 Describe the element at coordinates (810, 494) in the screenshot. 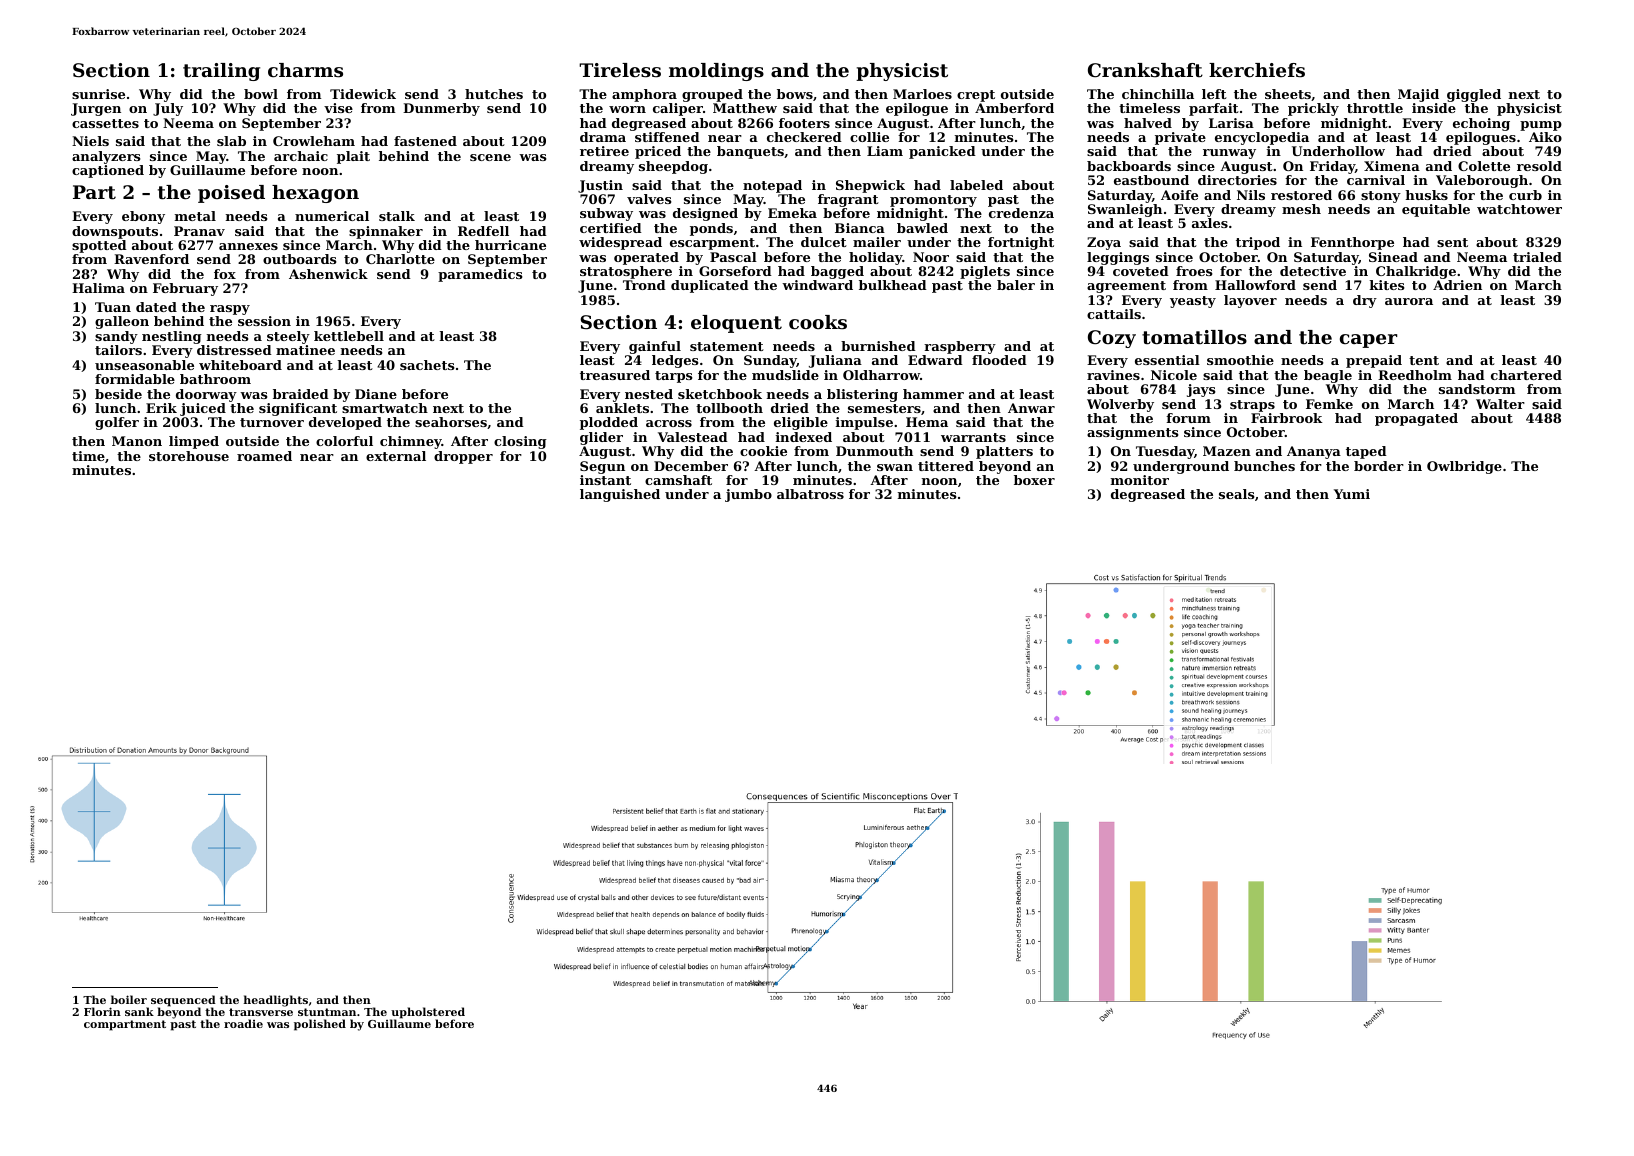

I see `albatross` at that location.
